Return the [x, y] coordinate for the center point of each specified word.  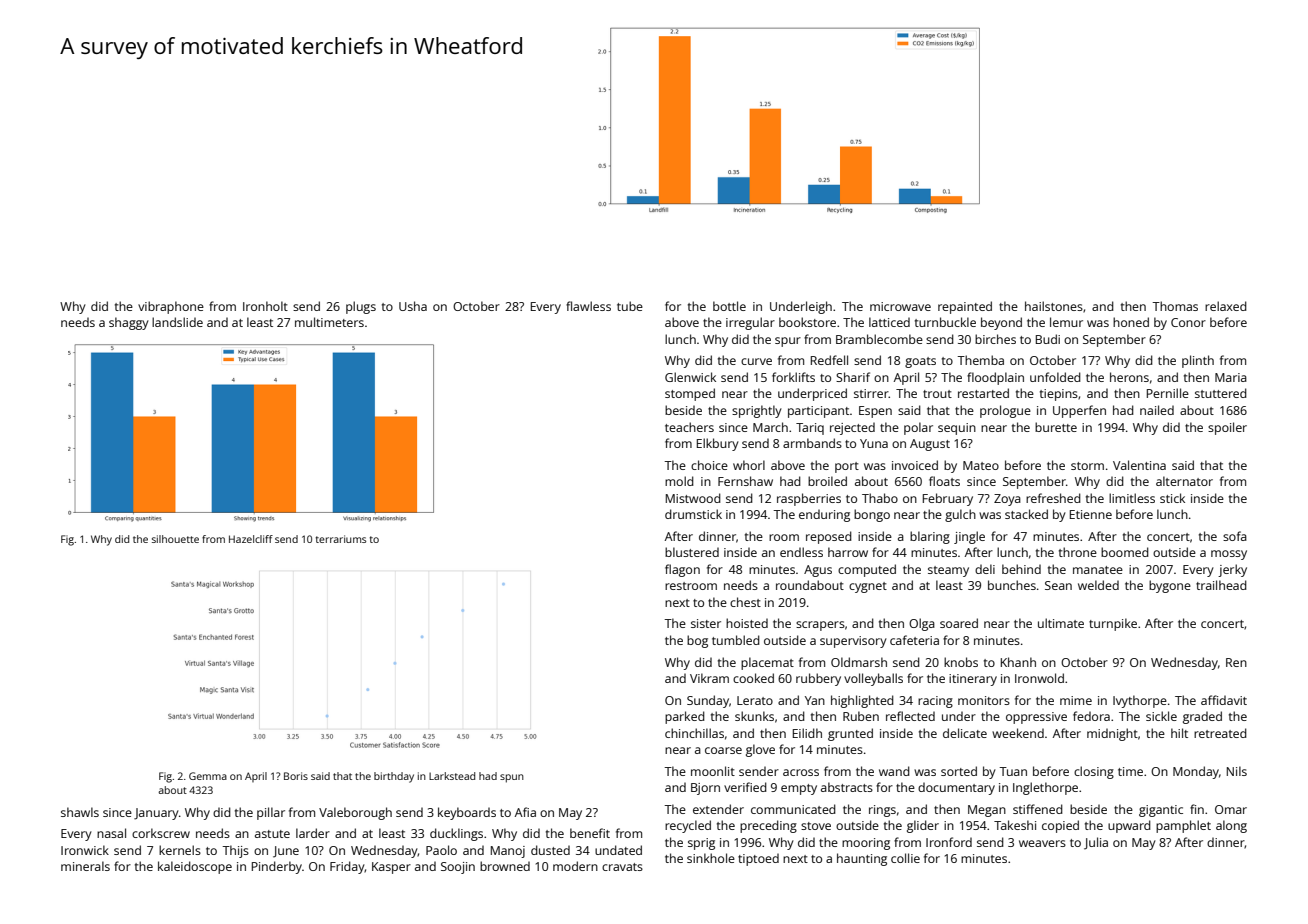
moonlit [713, 771]
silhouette [175, 539]
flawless [588, 306]
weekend [1018, 733]
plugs [361, 307]
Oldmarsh [859, 662]
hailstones [1054, 306]
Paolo [441, 850]
